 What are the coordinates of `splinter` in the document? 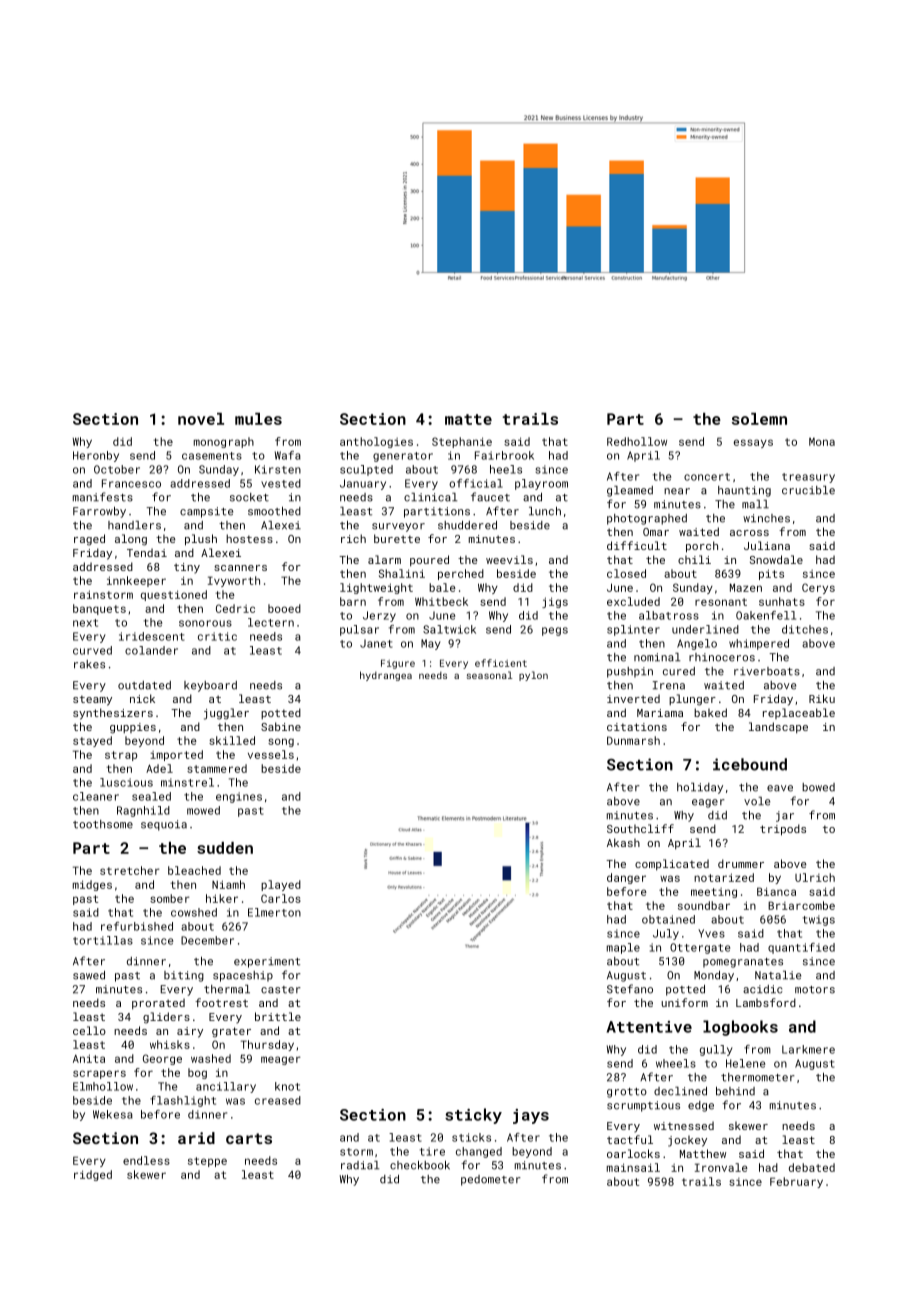 It's located at (633, 630).
